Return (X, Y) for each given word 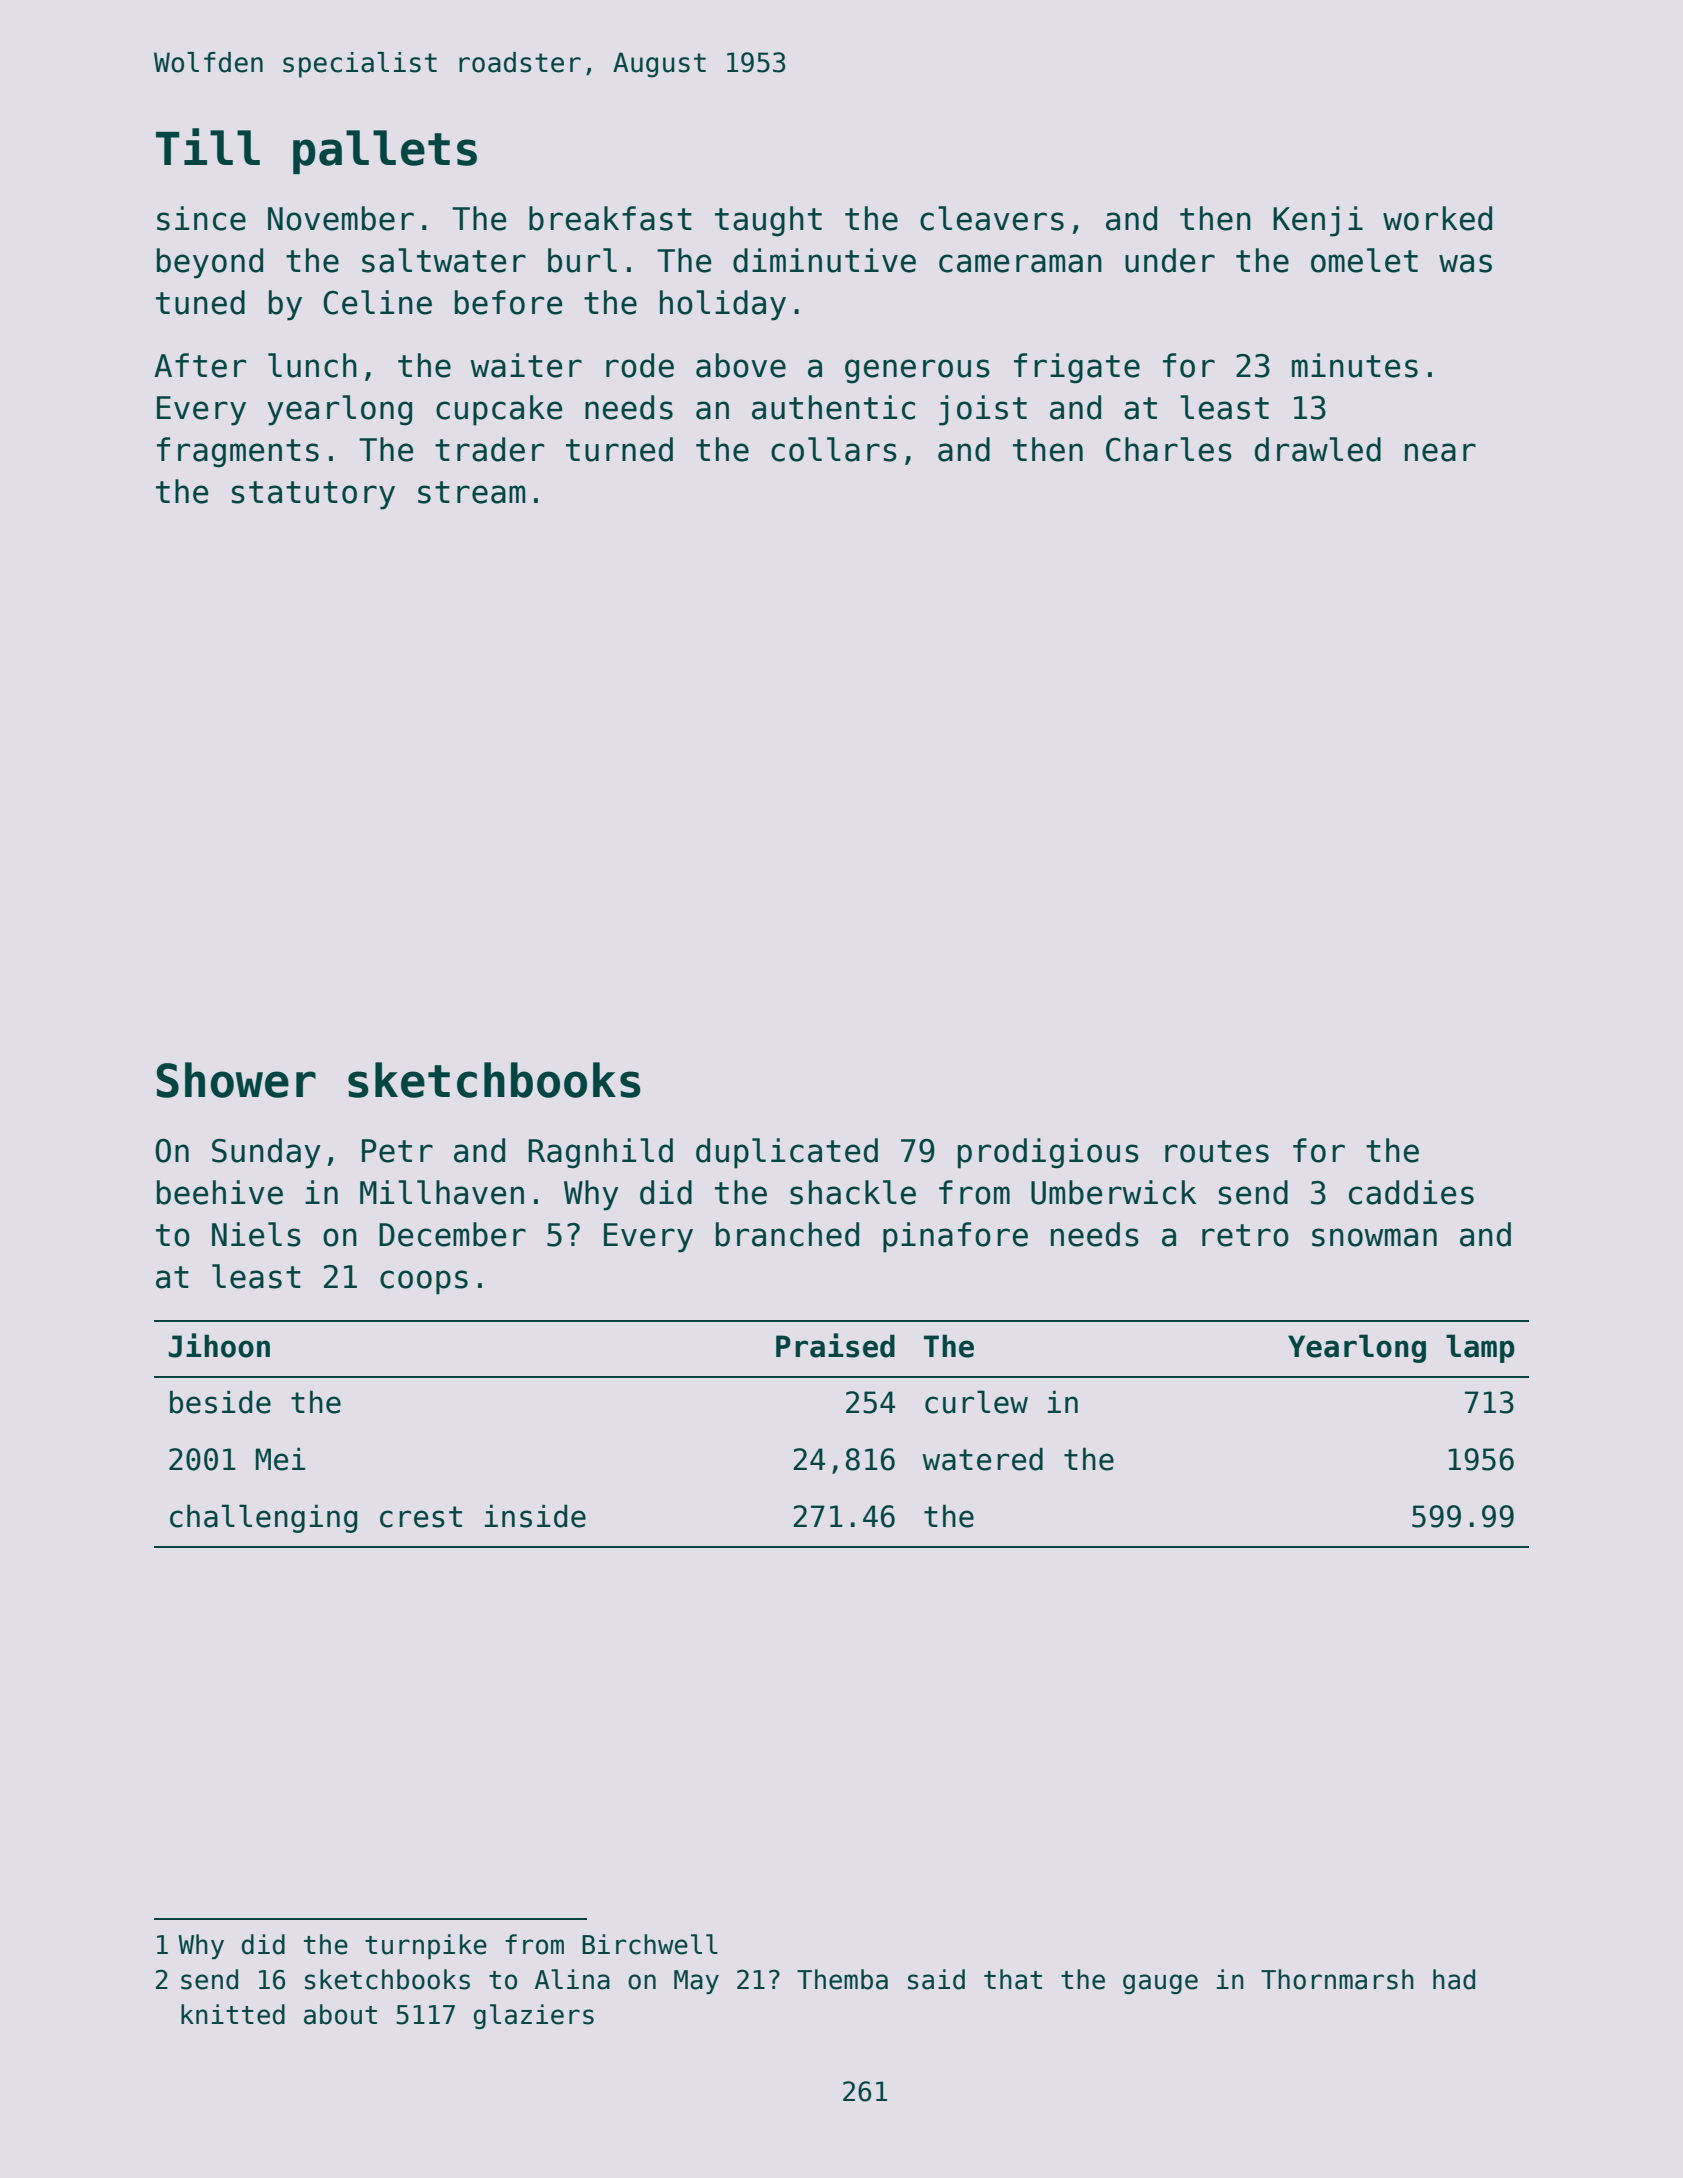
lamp (1480, 1348)
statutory (313, 495)
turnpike (426, 1947)
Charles (1169, 449)
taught (768, 221)
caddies (1411, 1192)
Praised (835, 1345)
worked (1437, 218)
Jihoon (219, 1345)
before (508, 302)
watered (982, 1459)
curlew (976, 1402)
